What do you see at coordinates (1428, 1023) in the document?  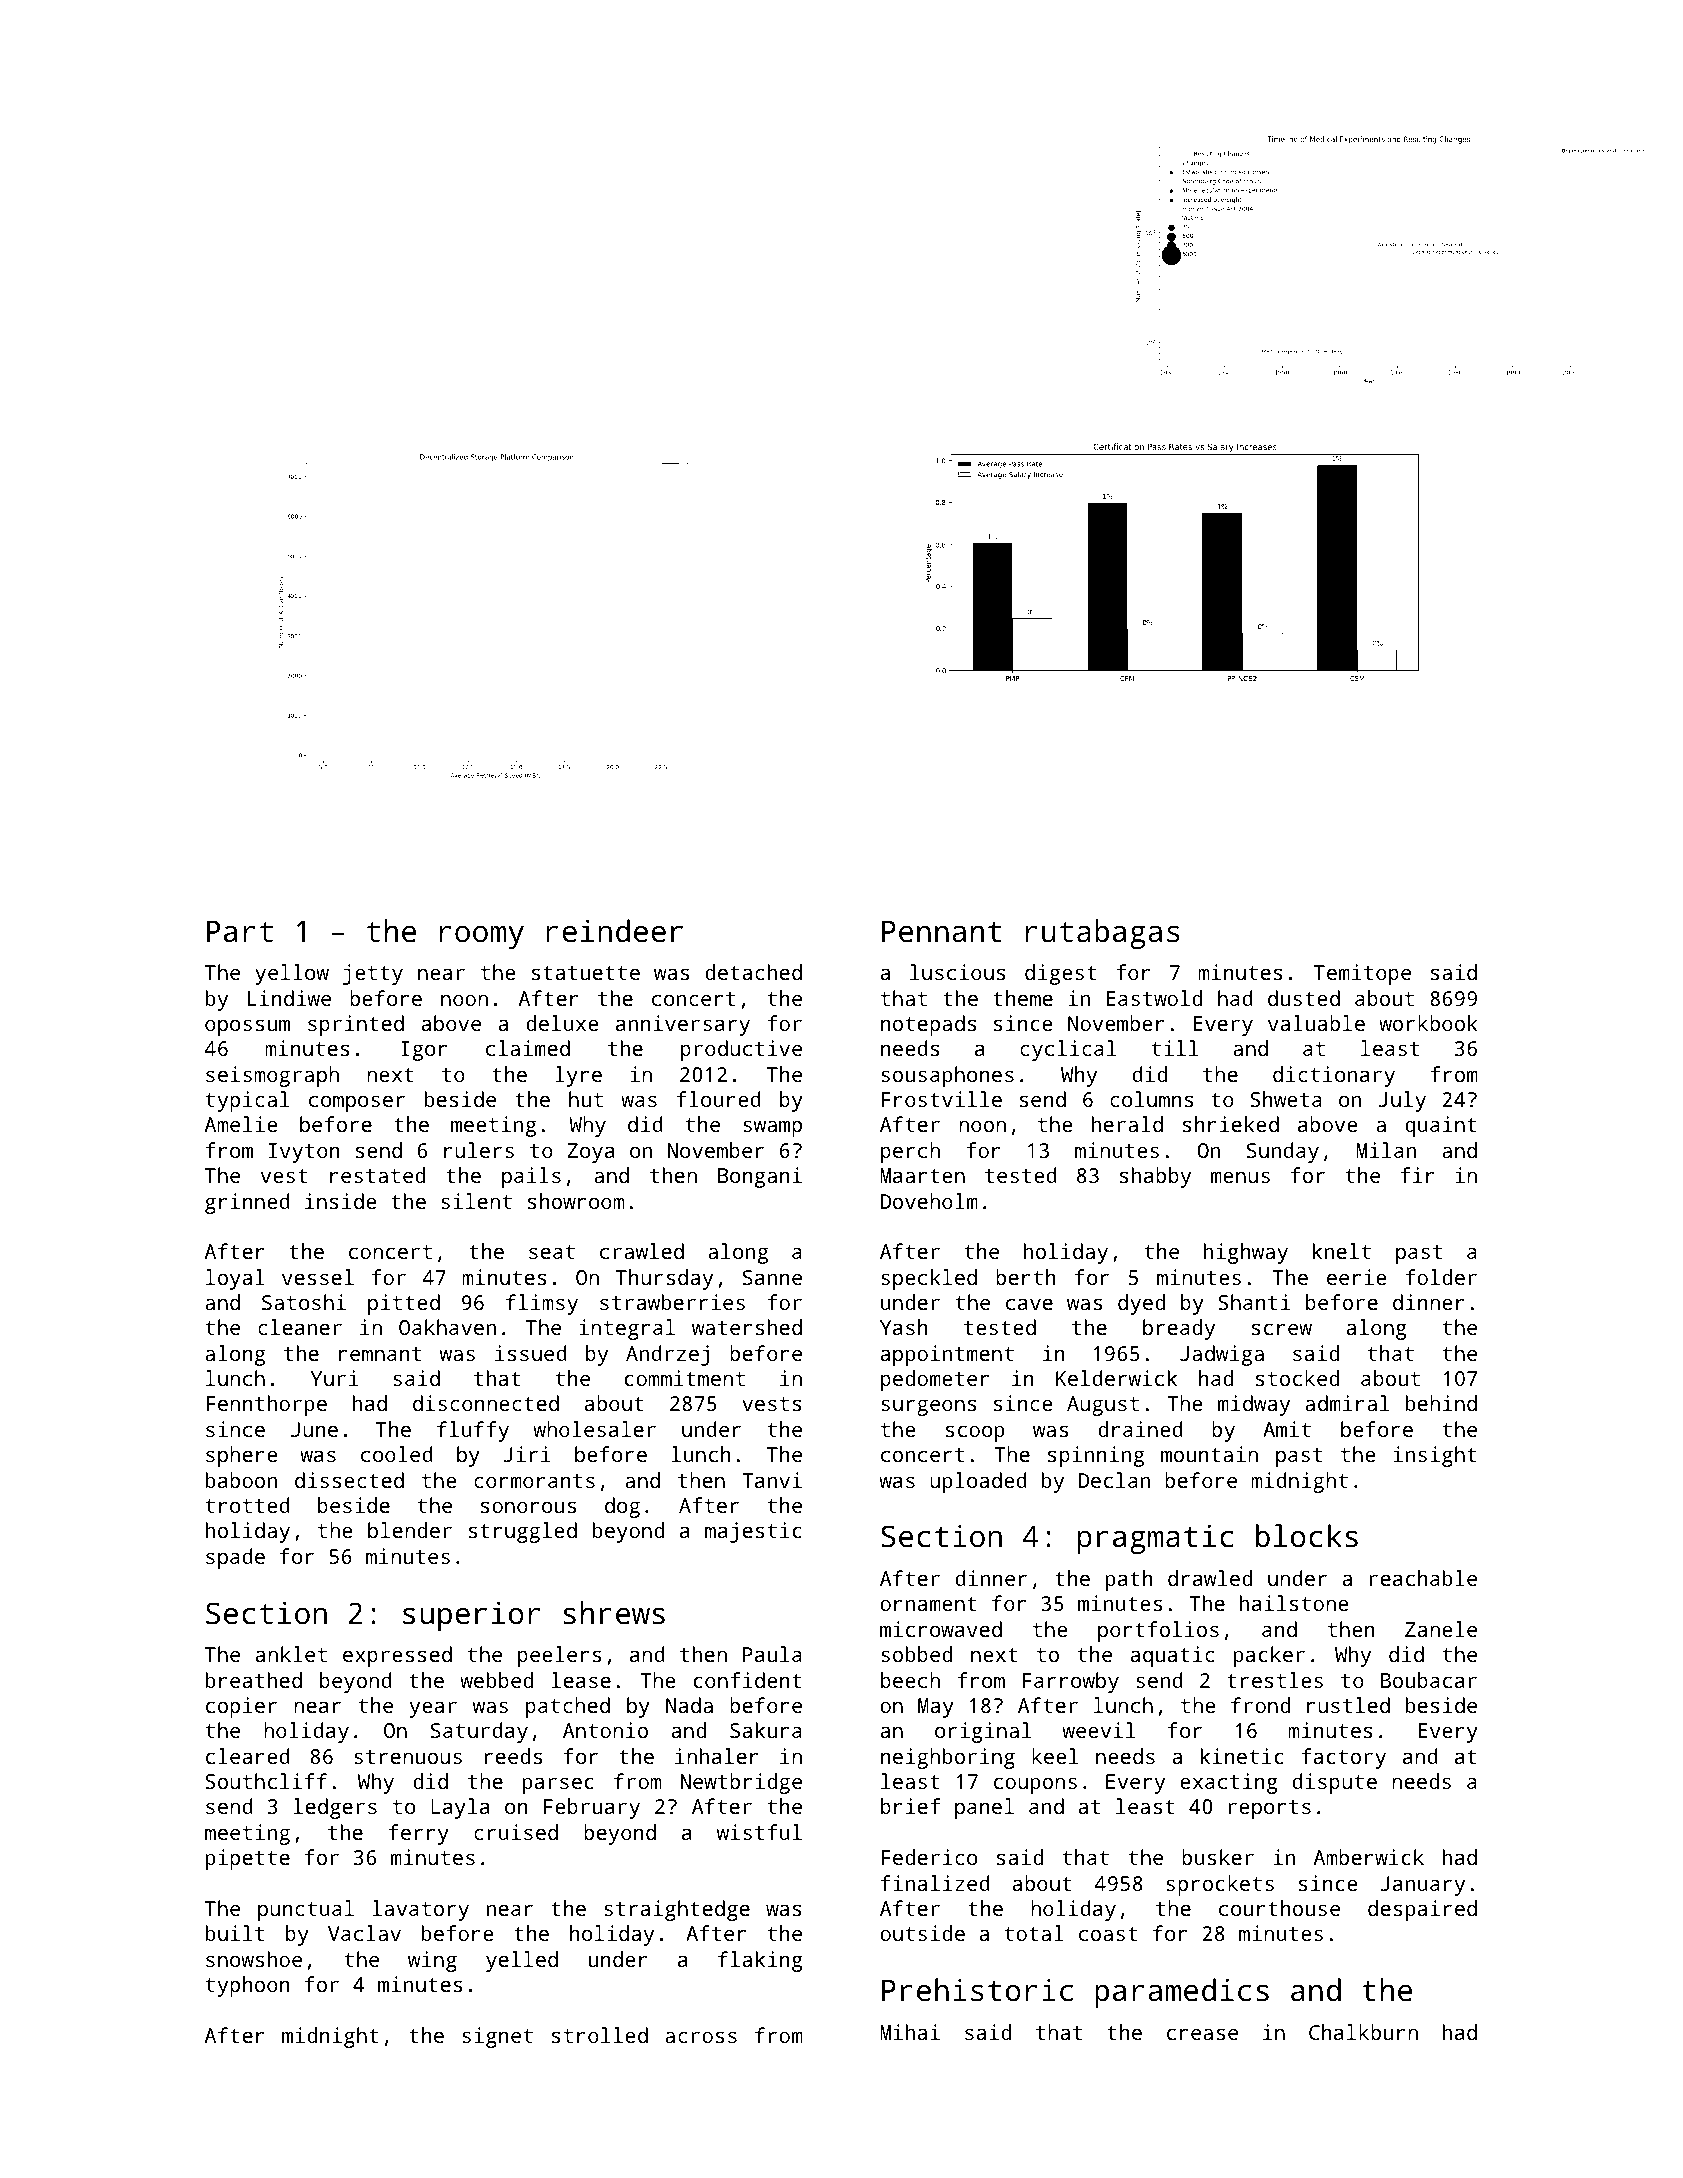 I see `workbook` at bounding box center [1428, 1023].
